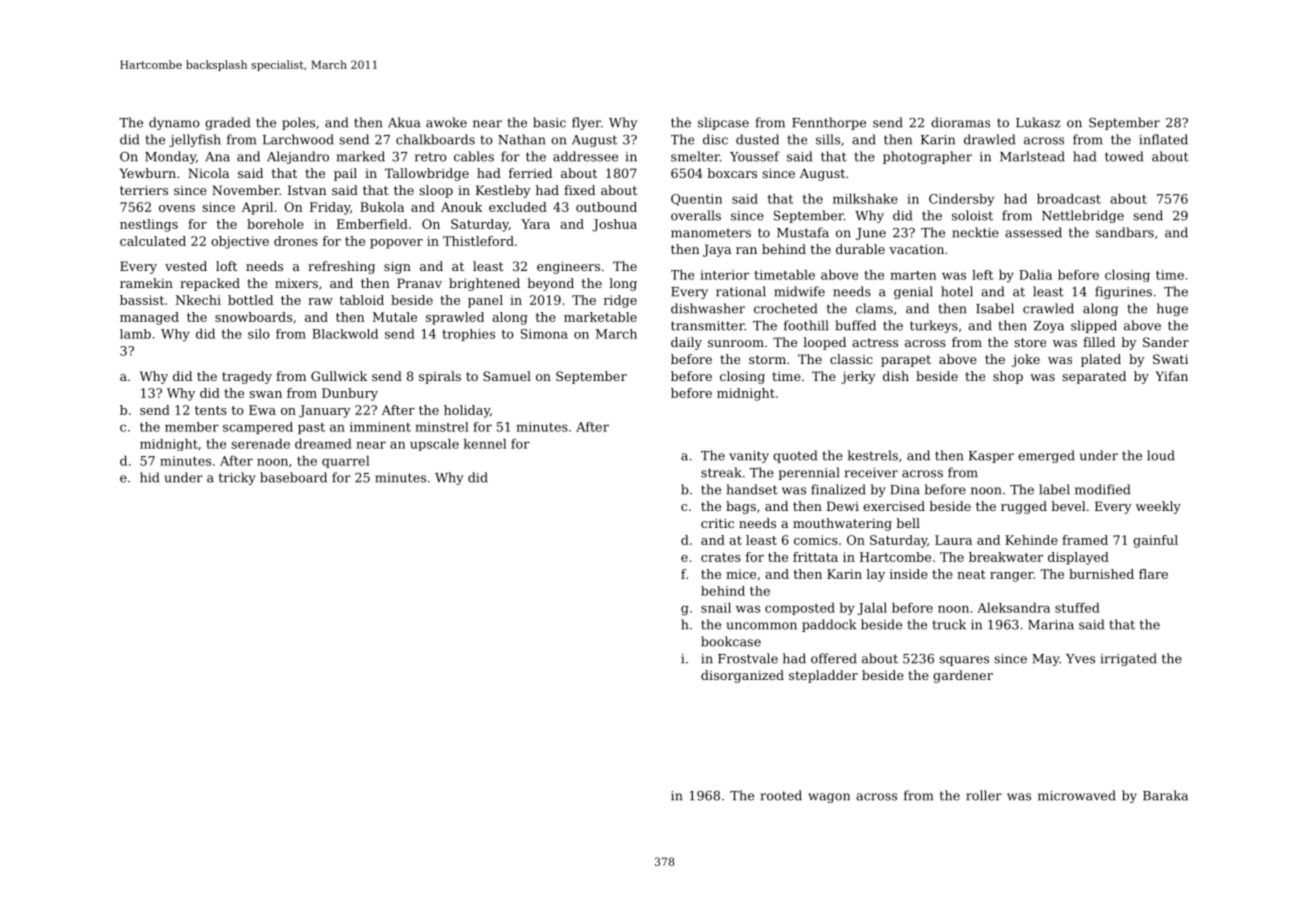 The height and width of the image is (924, 1308). What do you see at coordinates (530, 173) in the image?
I see `ferried` at bounding box center [530, 173].
